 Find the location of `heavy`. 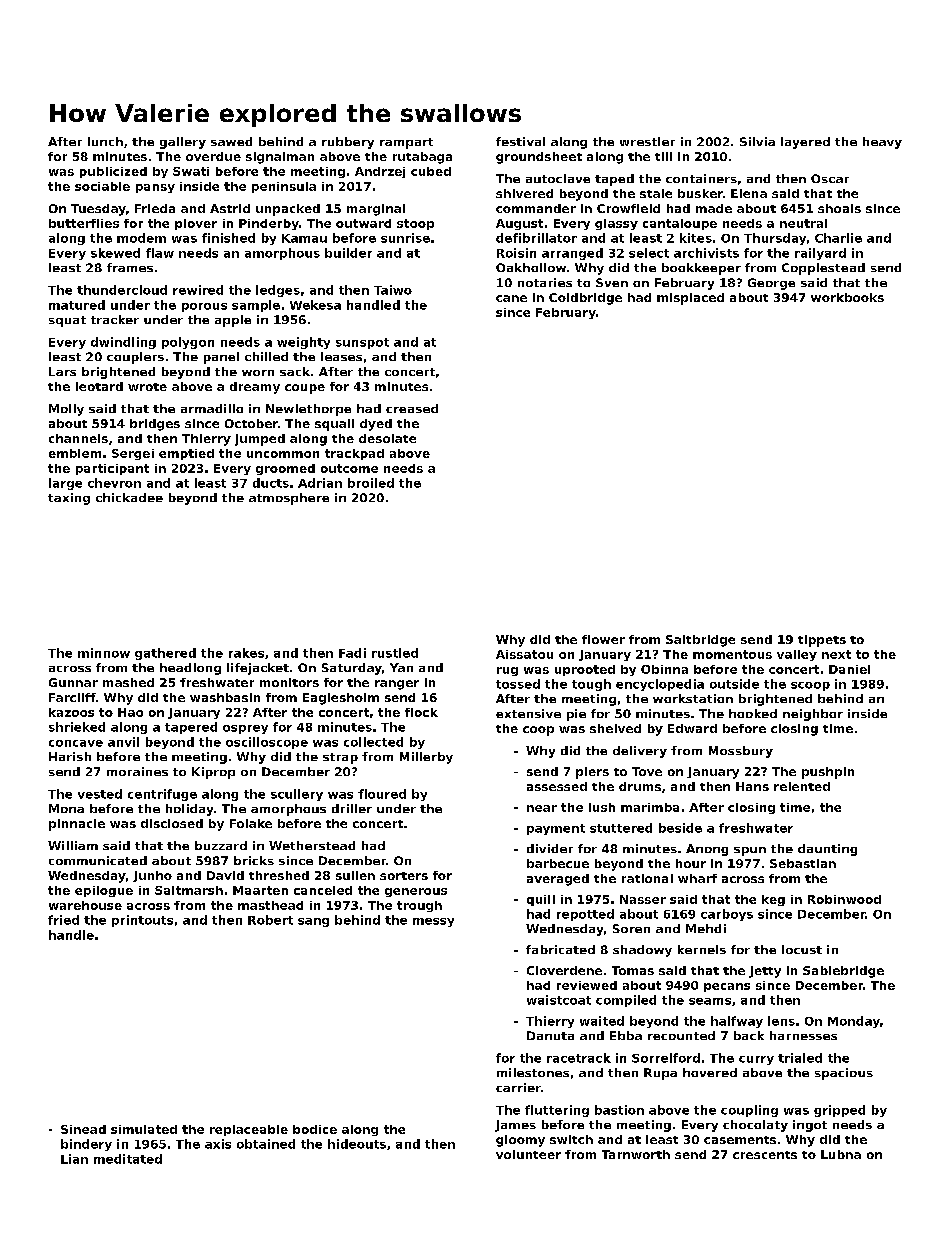

heavy is located at coordinates (882, 143).
